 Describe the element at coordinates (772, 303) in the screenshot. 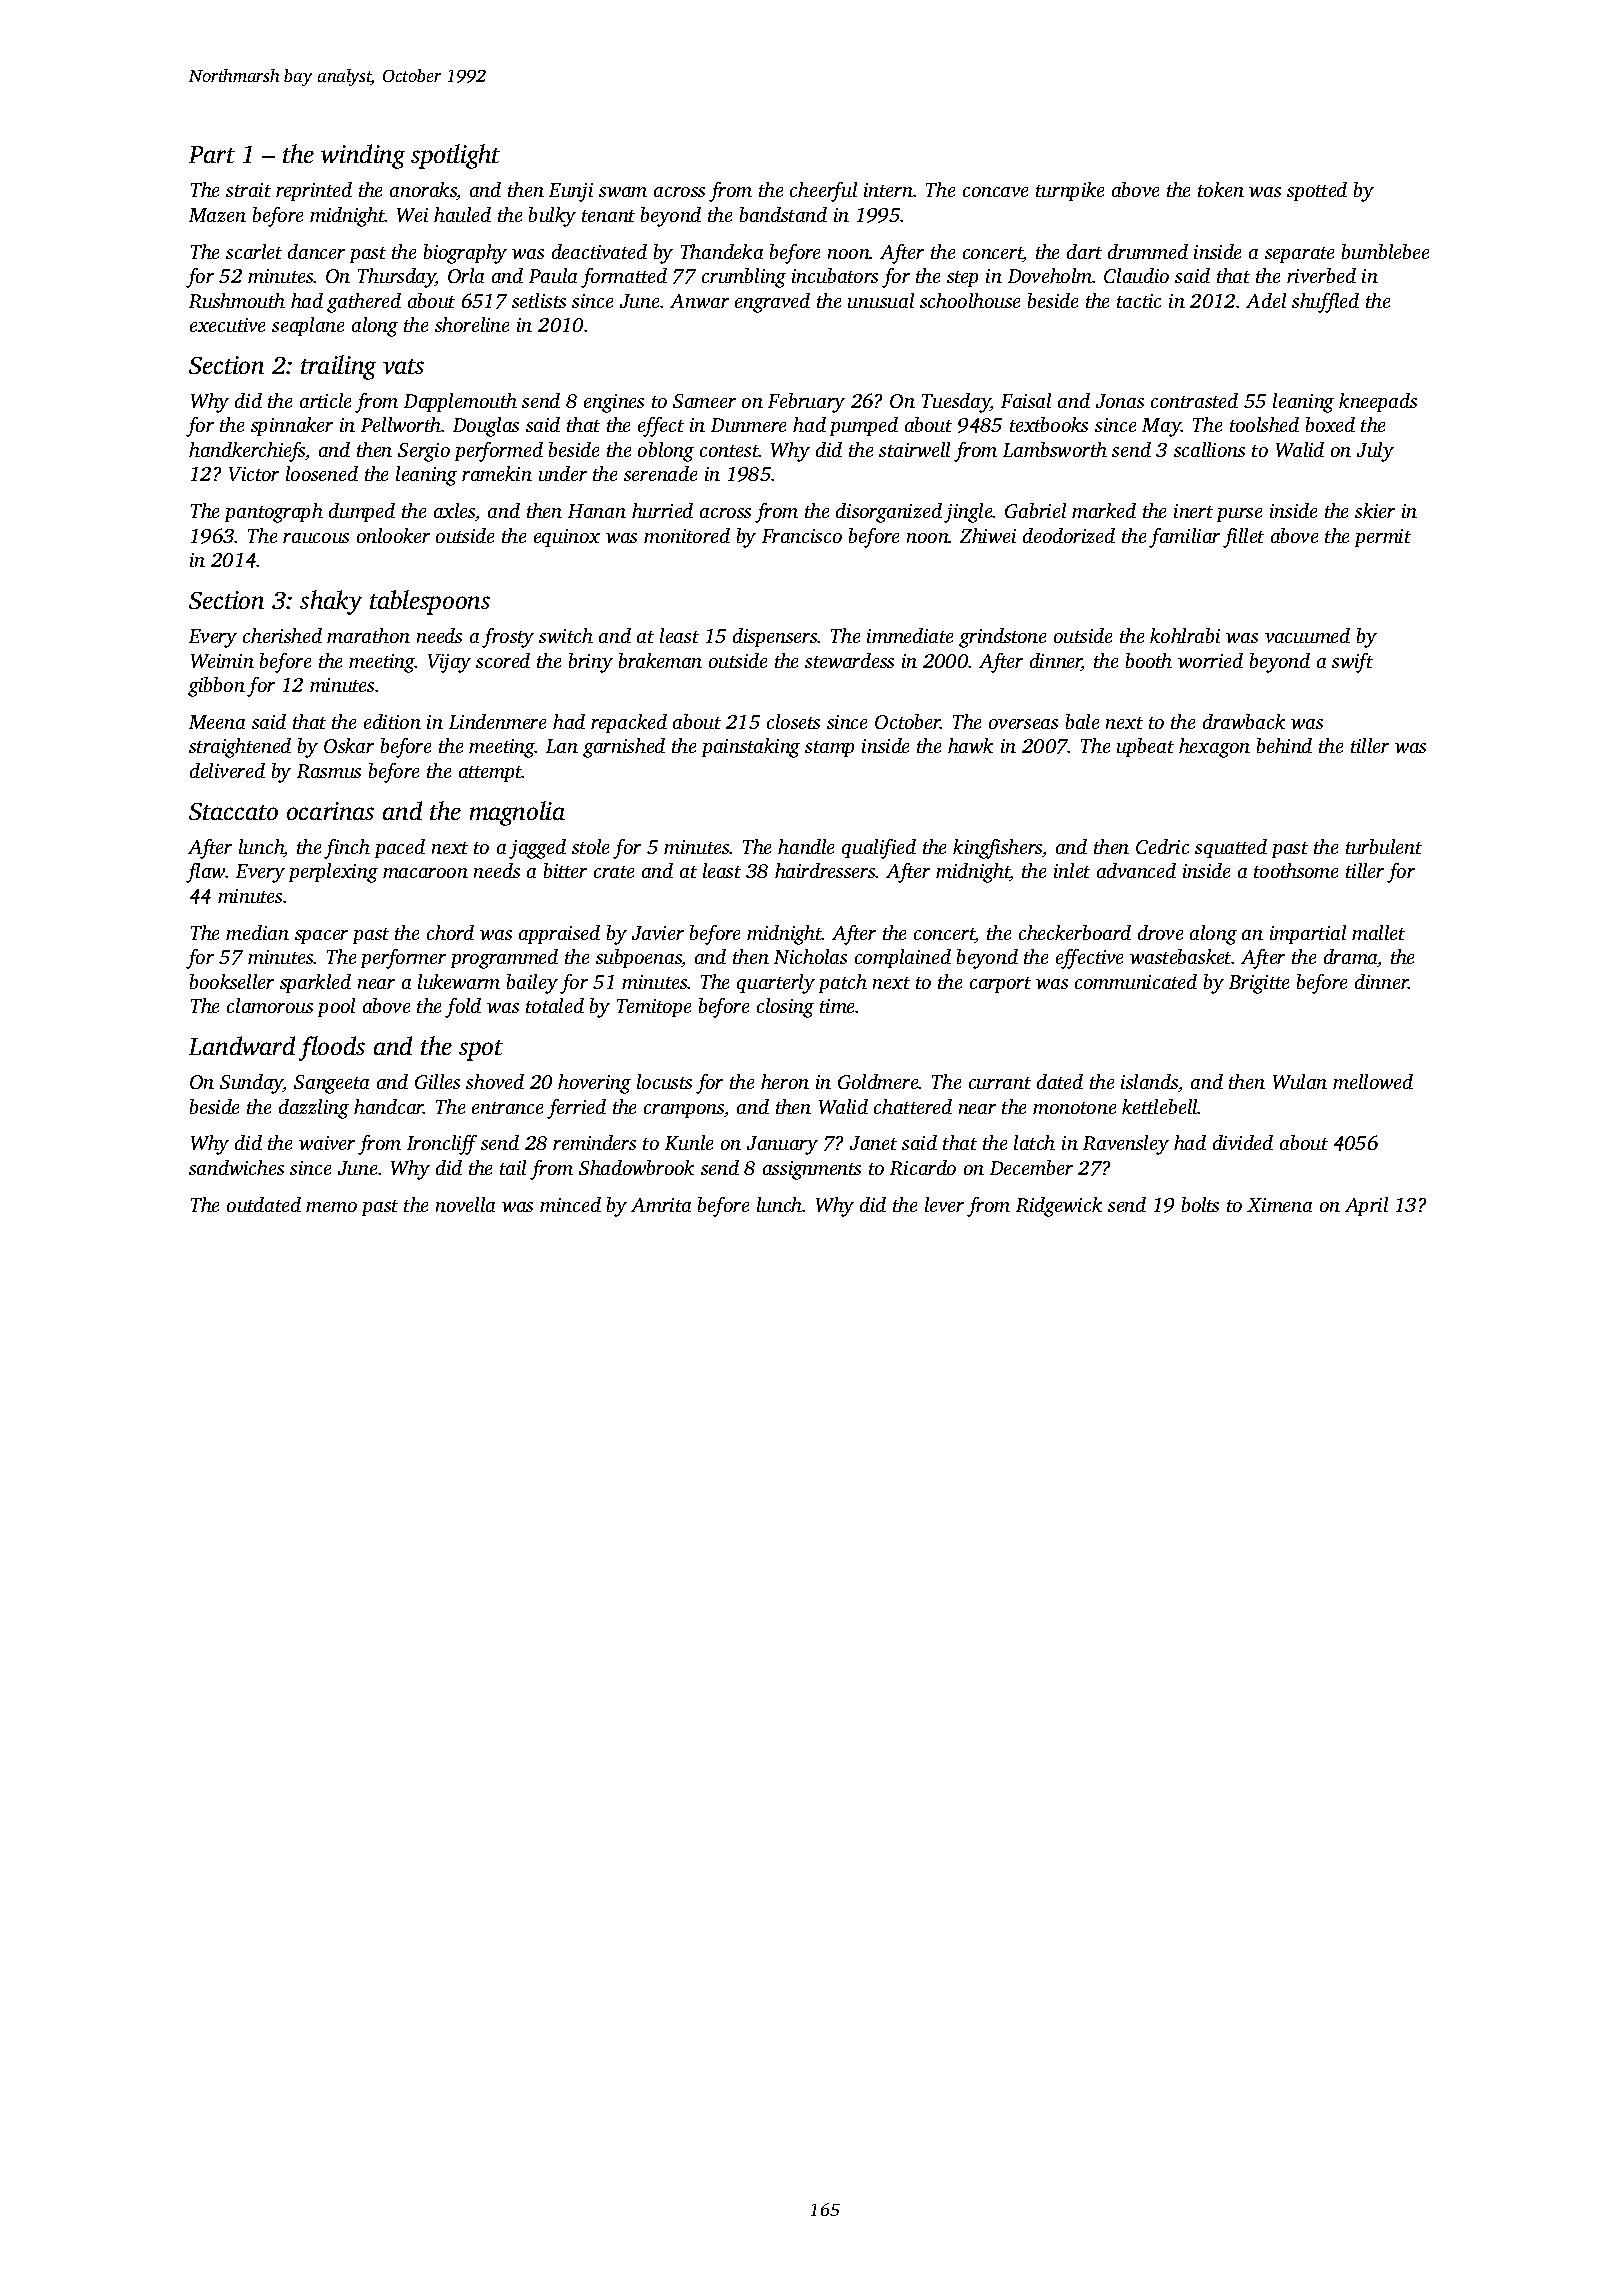

I see `engraved` at that location.
